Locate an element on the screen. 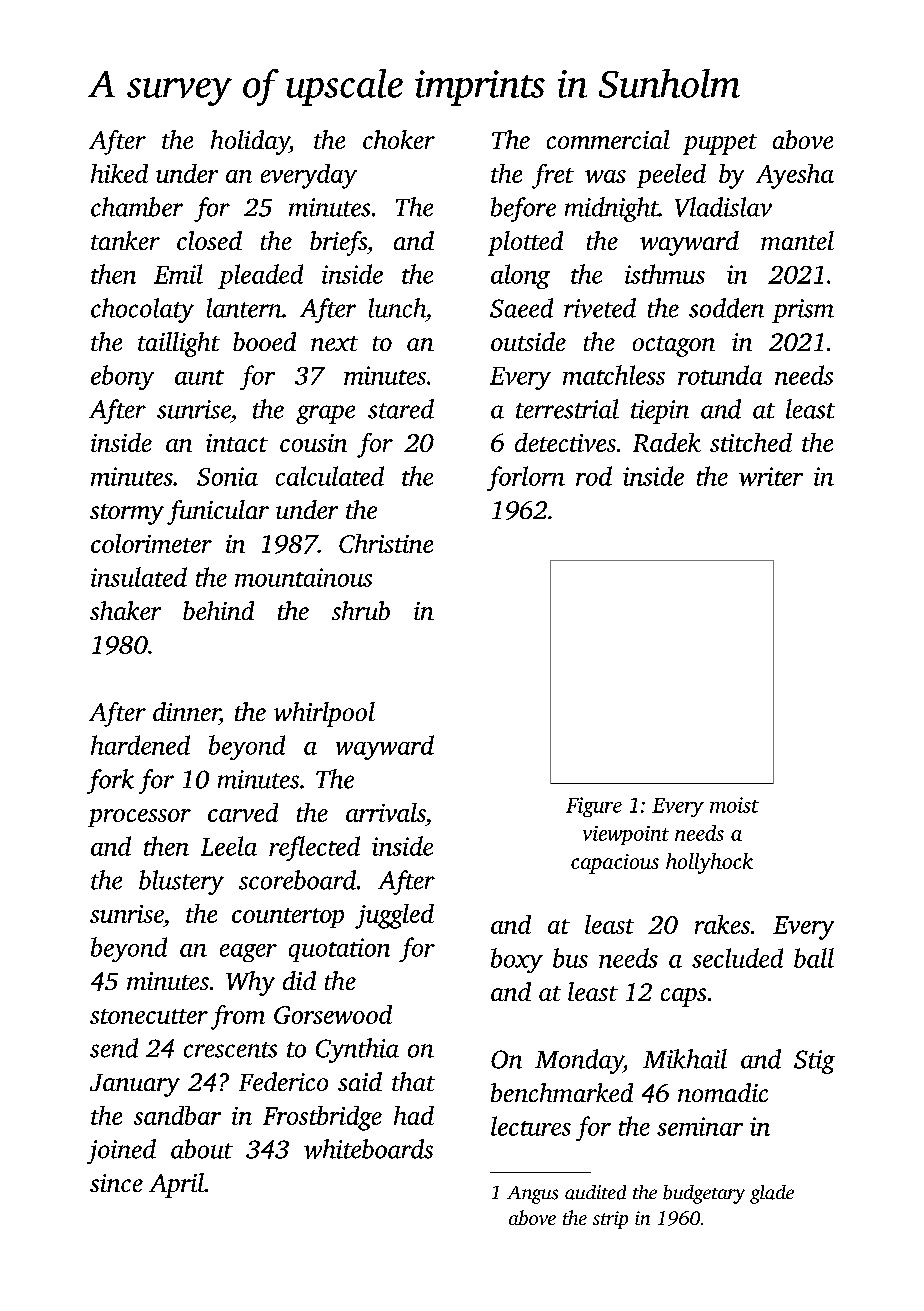 The width and height of the screenshot is (924, 1311). chamber is located at coordinates (137, 207).
